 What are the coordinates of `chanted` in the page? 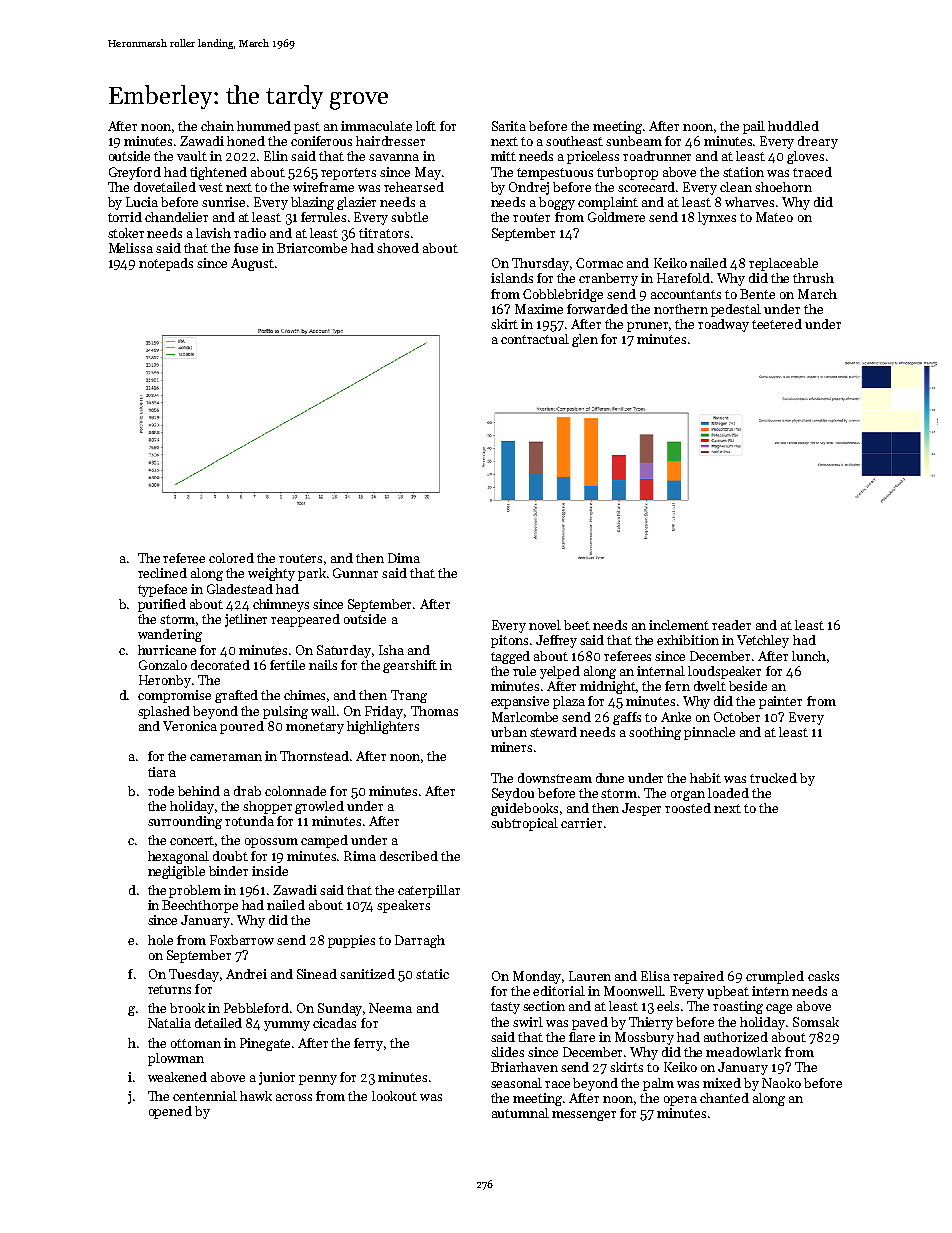 It's located at (724, 1098).
